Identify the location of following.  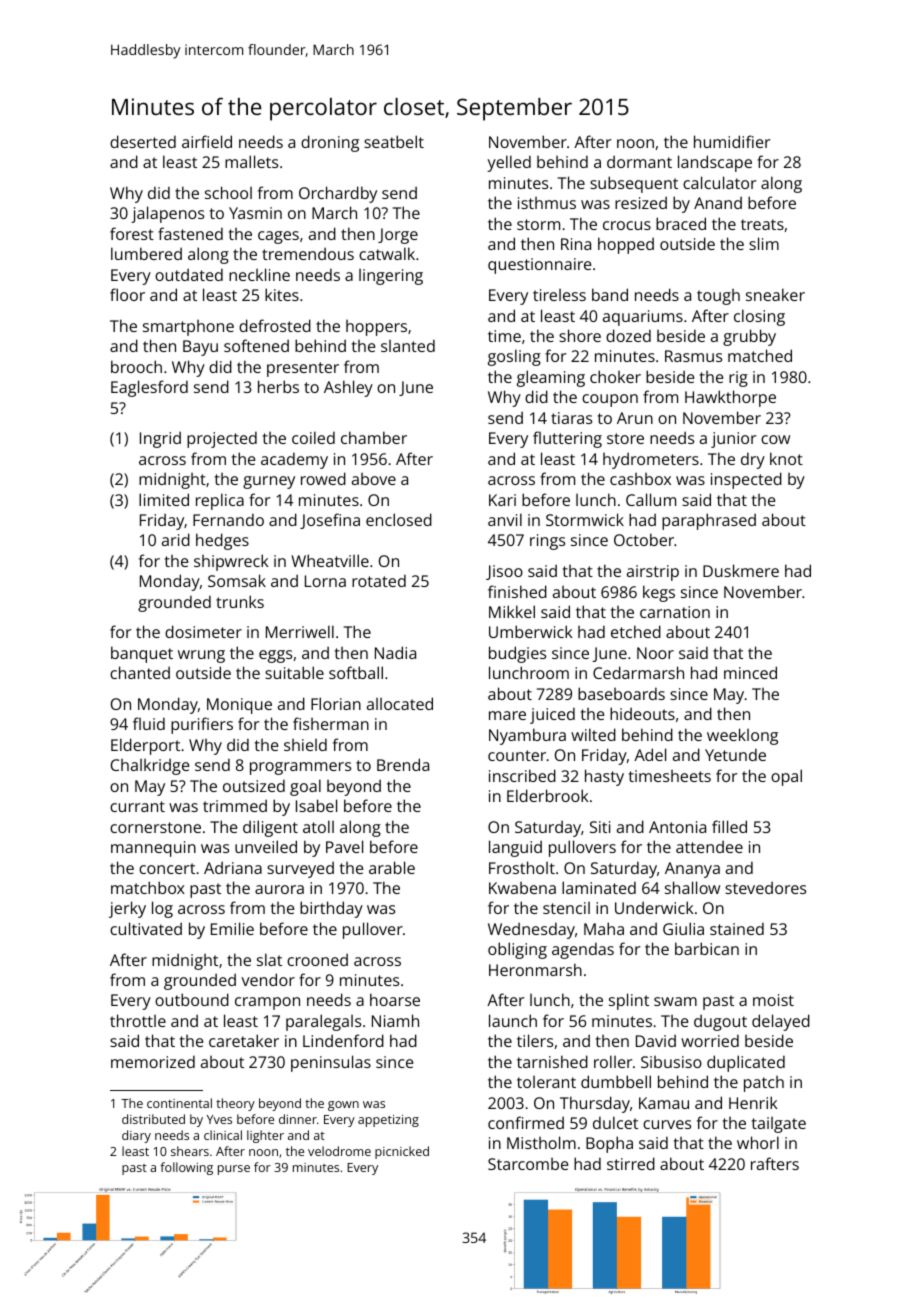
(186, 1168).
